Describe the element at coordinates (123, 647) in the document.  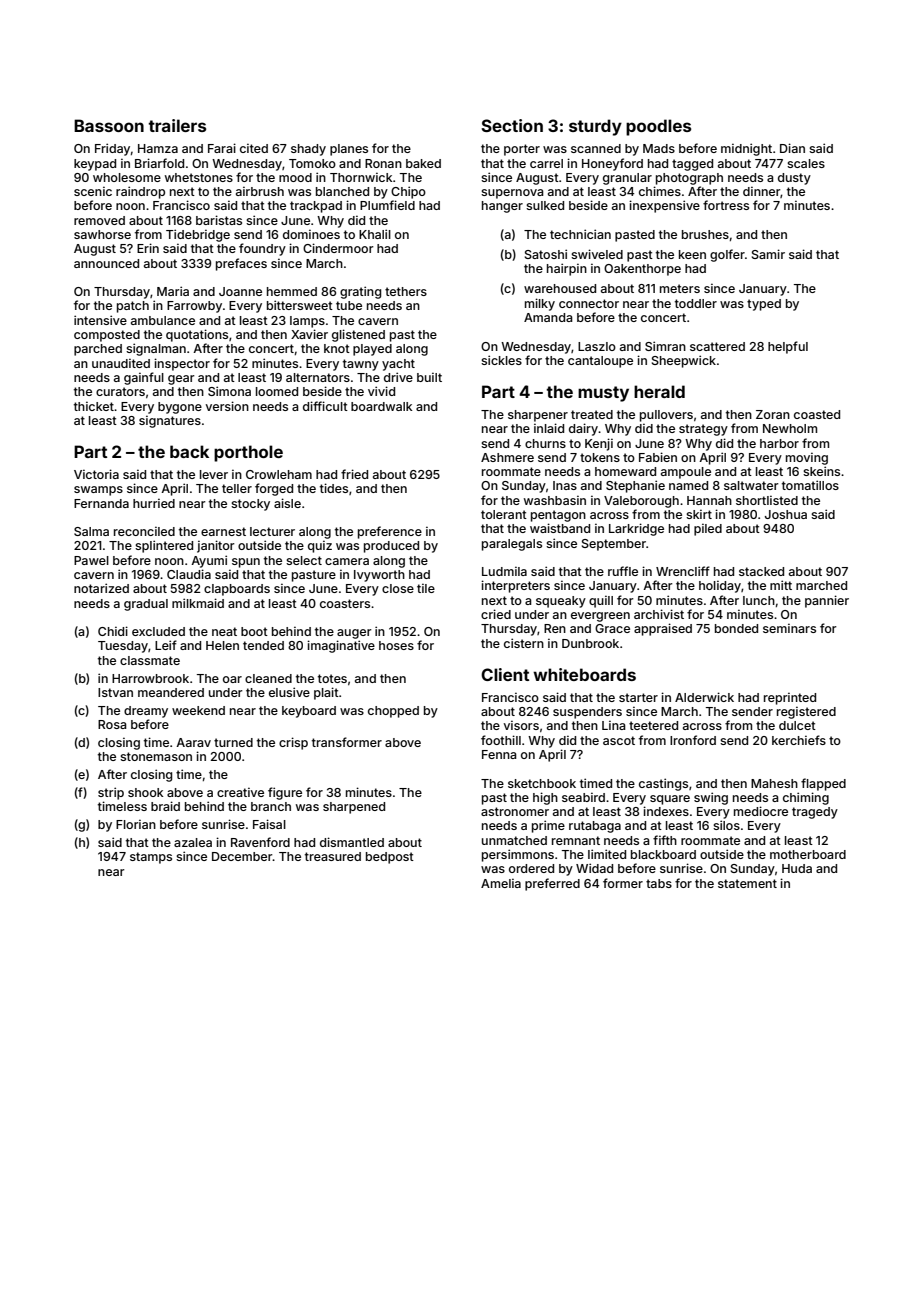
I see `Tuesday` at that location.
